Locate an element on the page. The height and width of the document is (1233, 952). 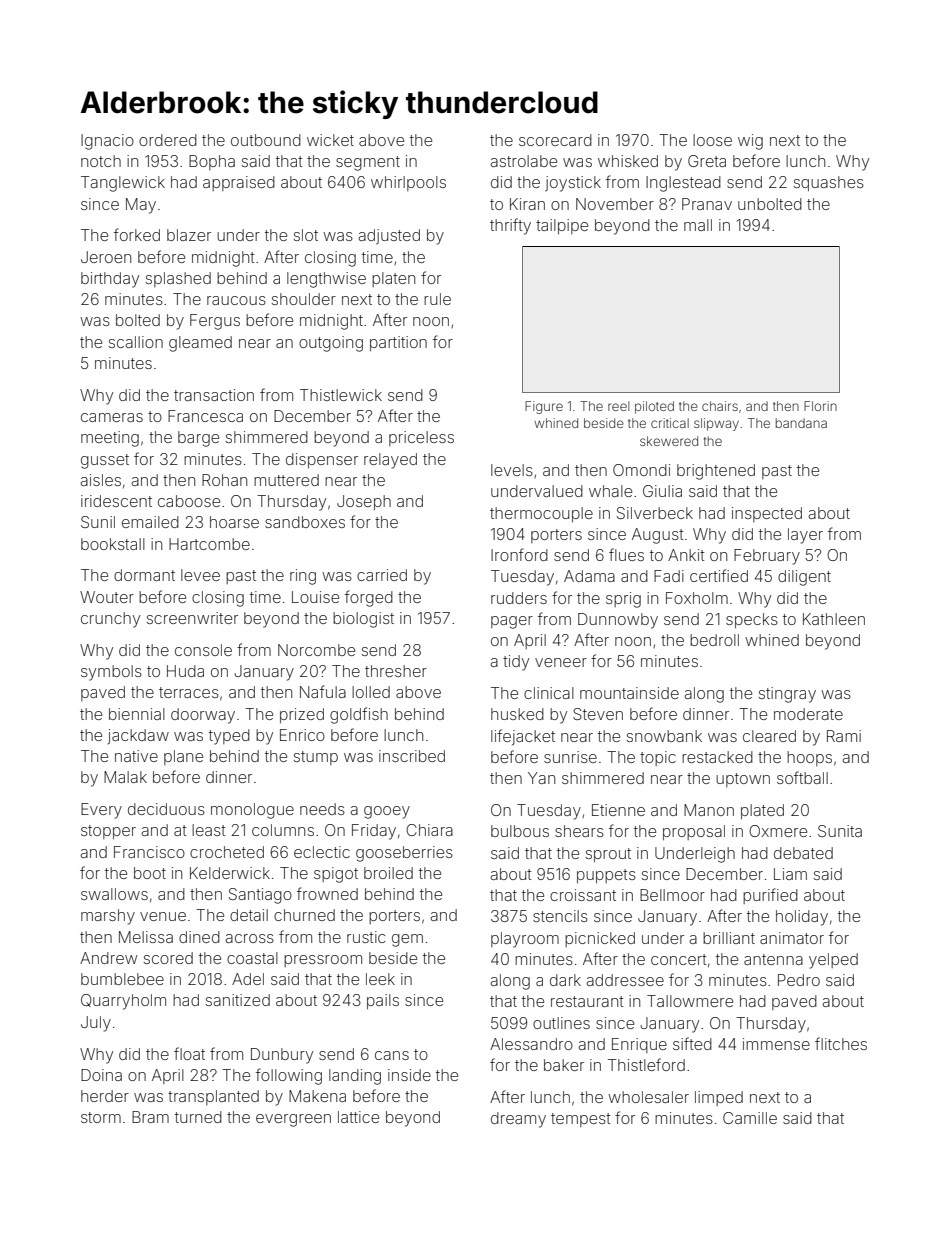
lattice is located at coordinates (358, 1117).
